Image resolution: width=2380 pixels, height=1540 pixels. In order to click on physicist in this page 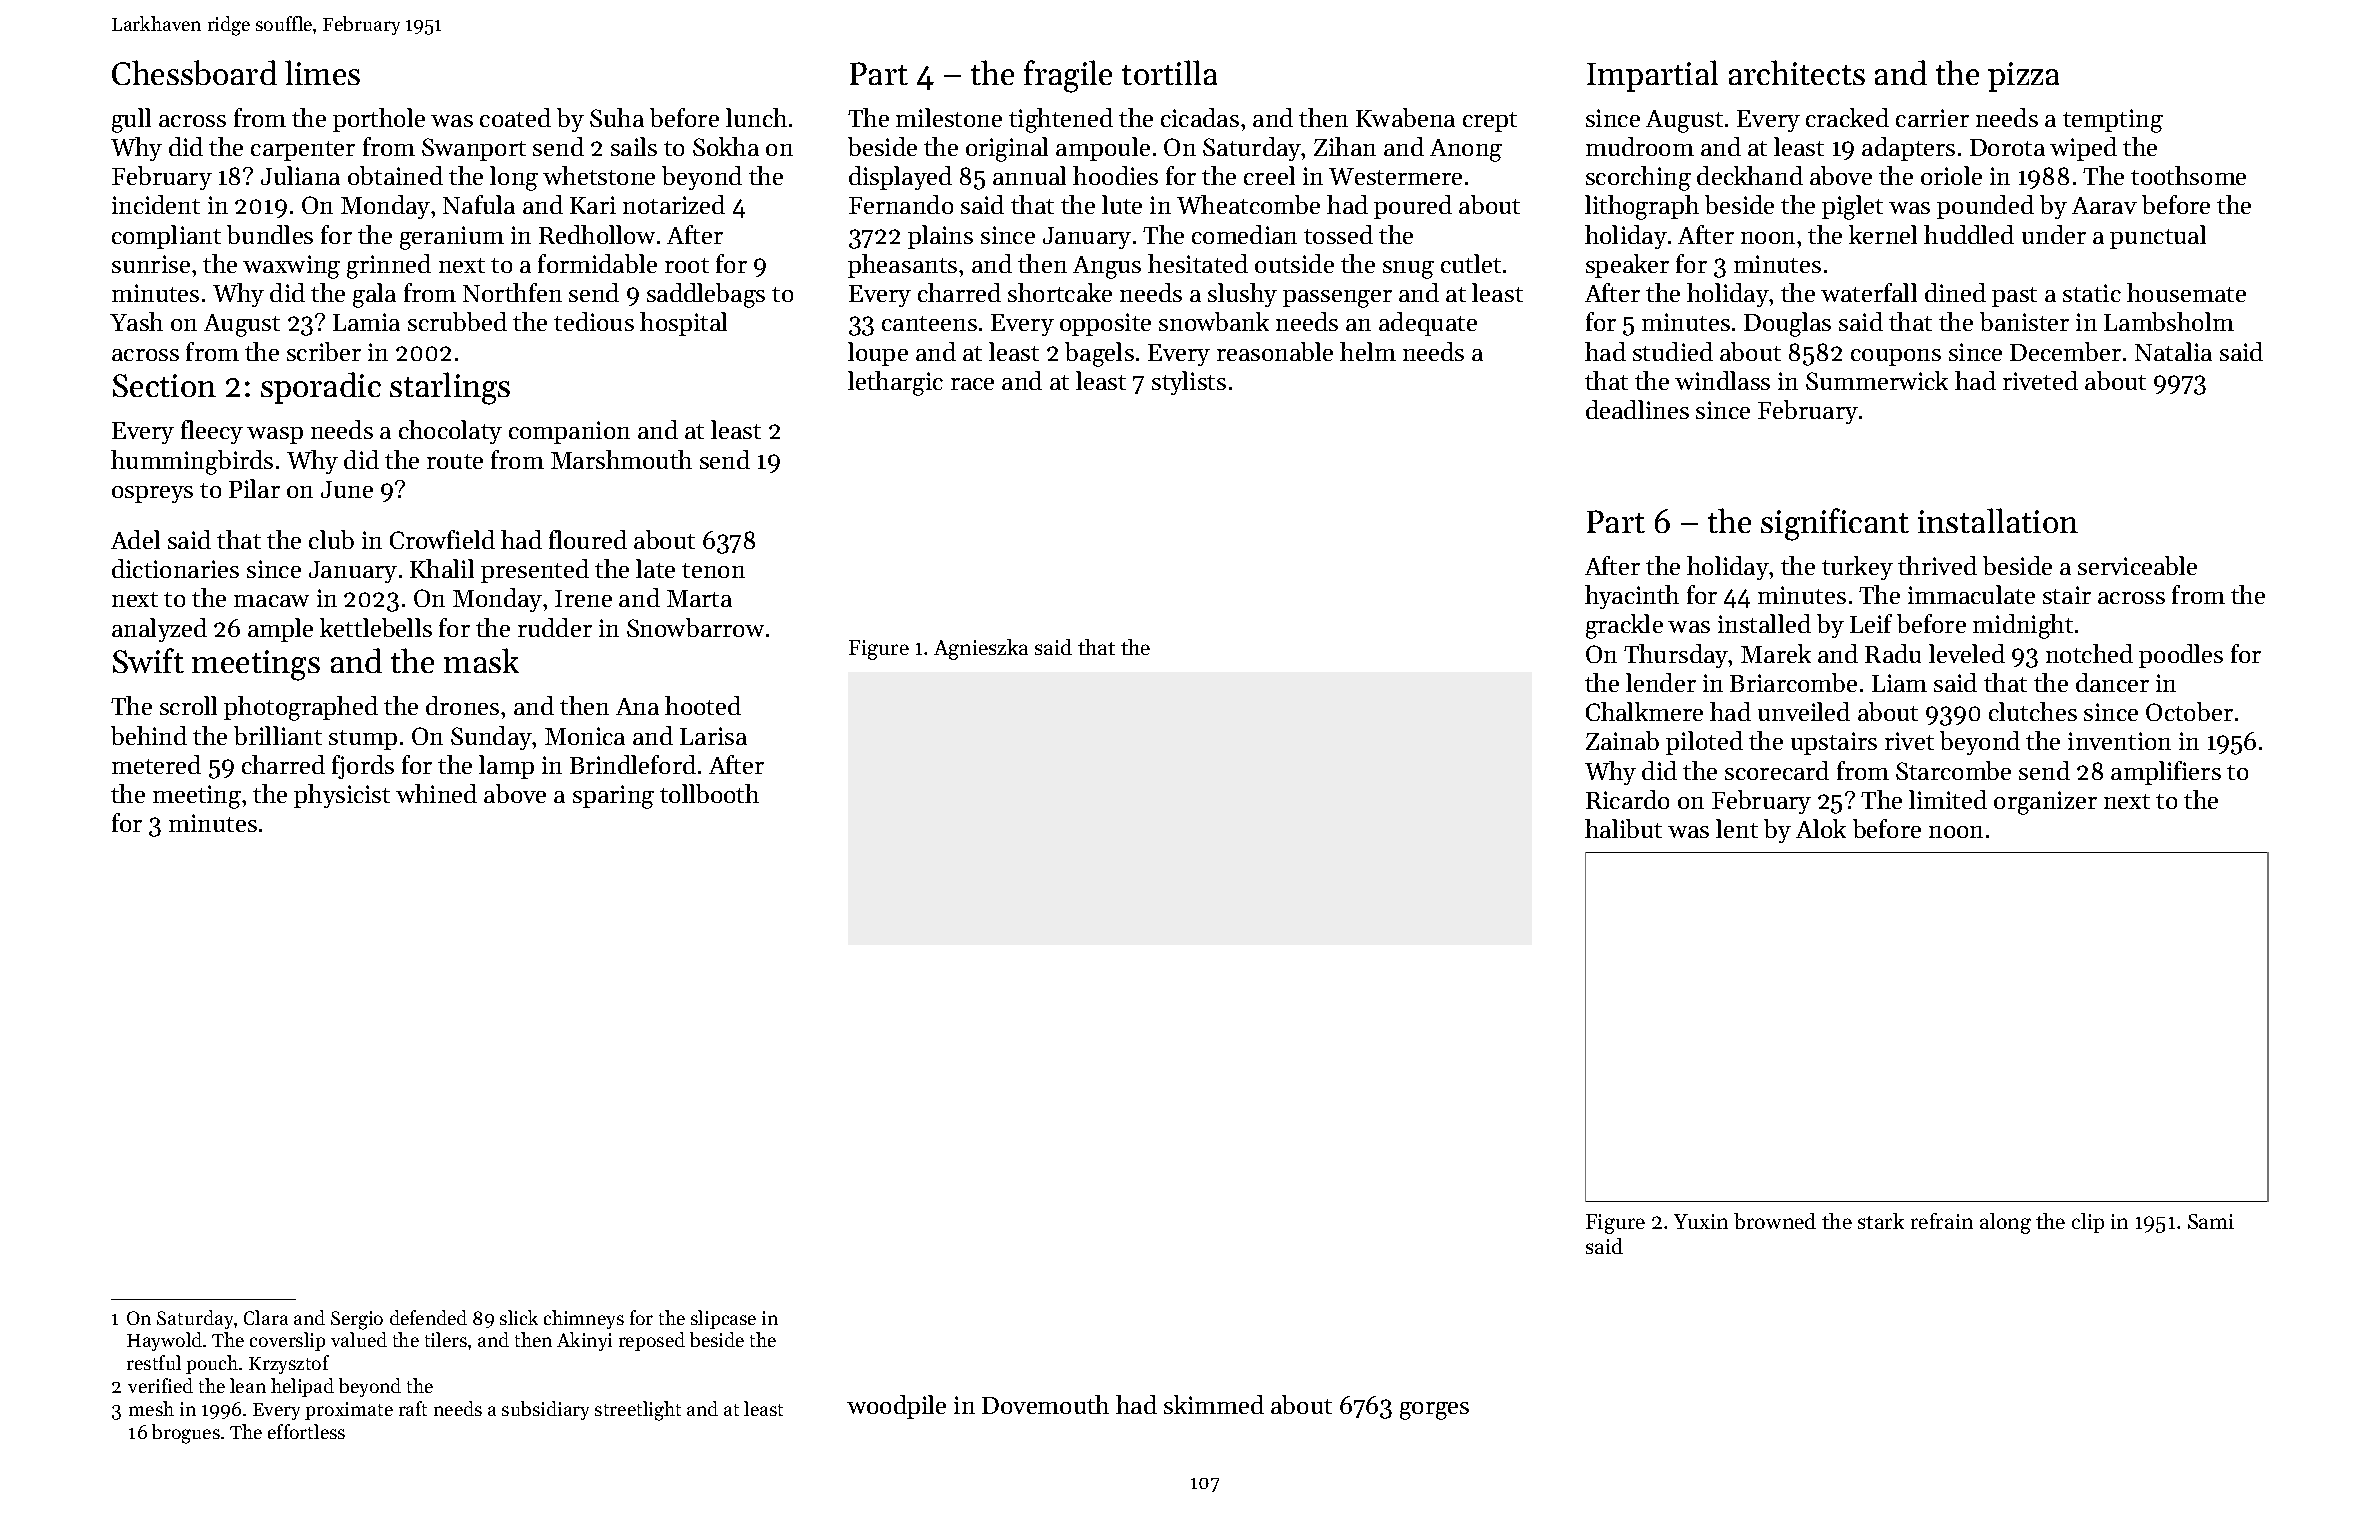, I will do `click(342, 796)`.
